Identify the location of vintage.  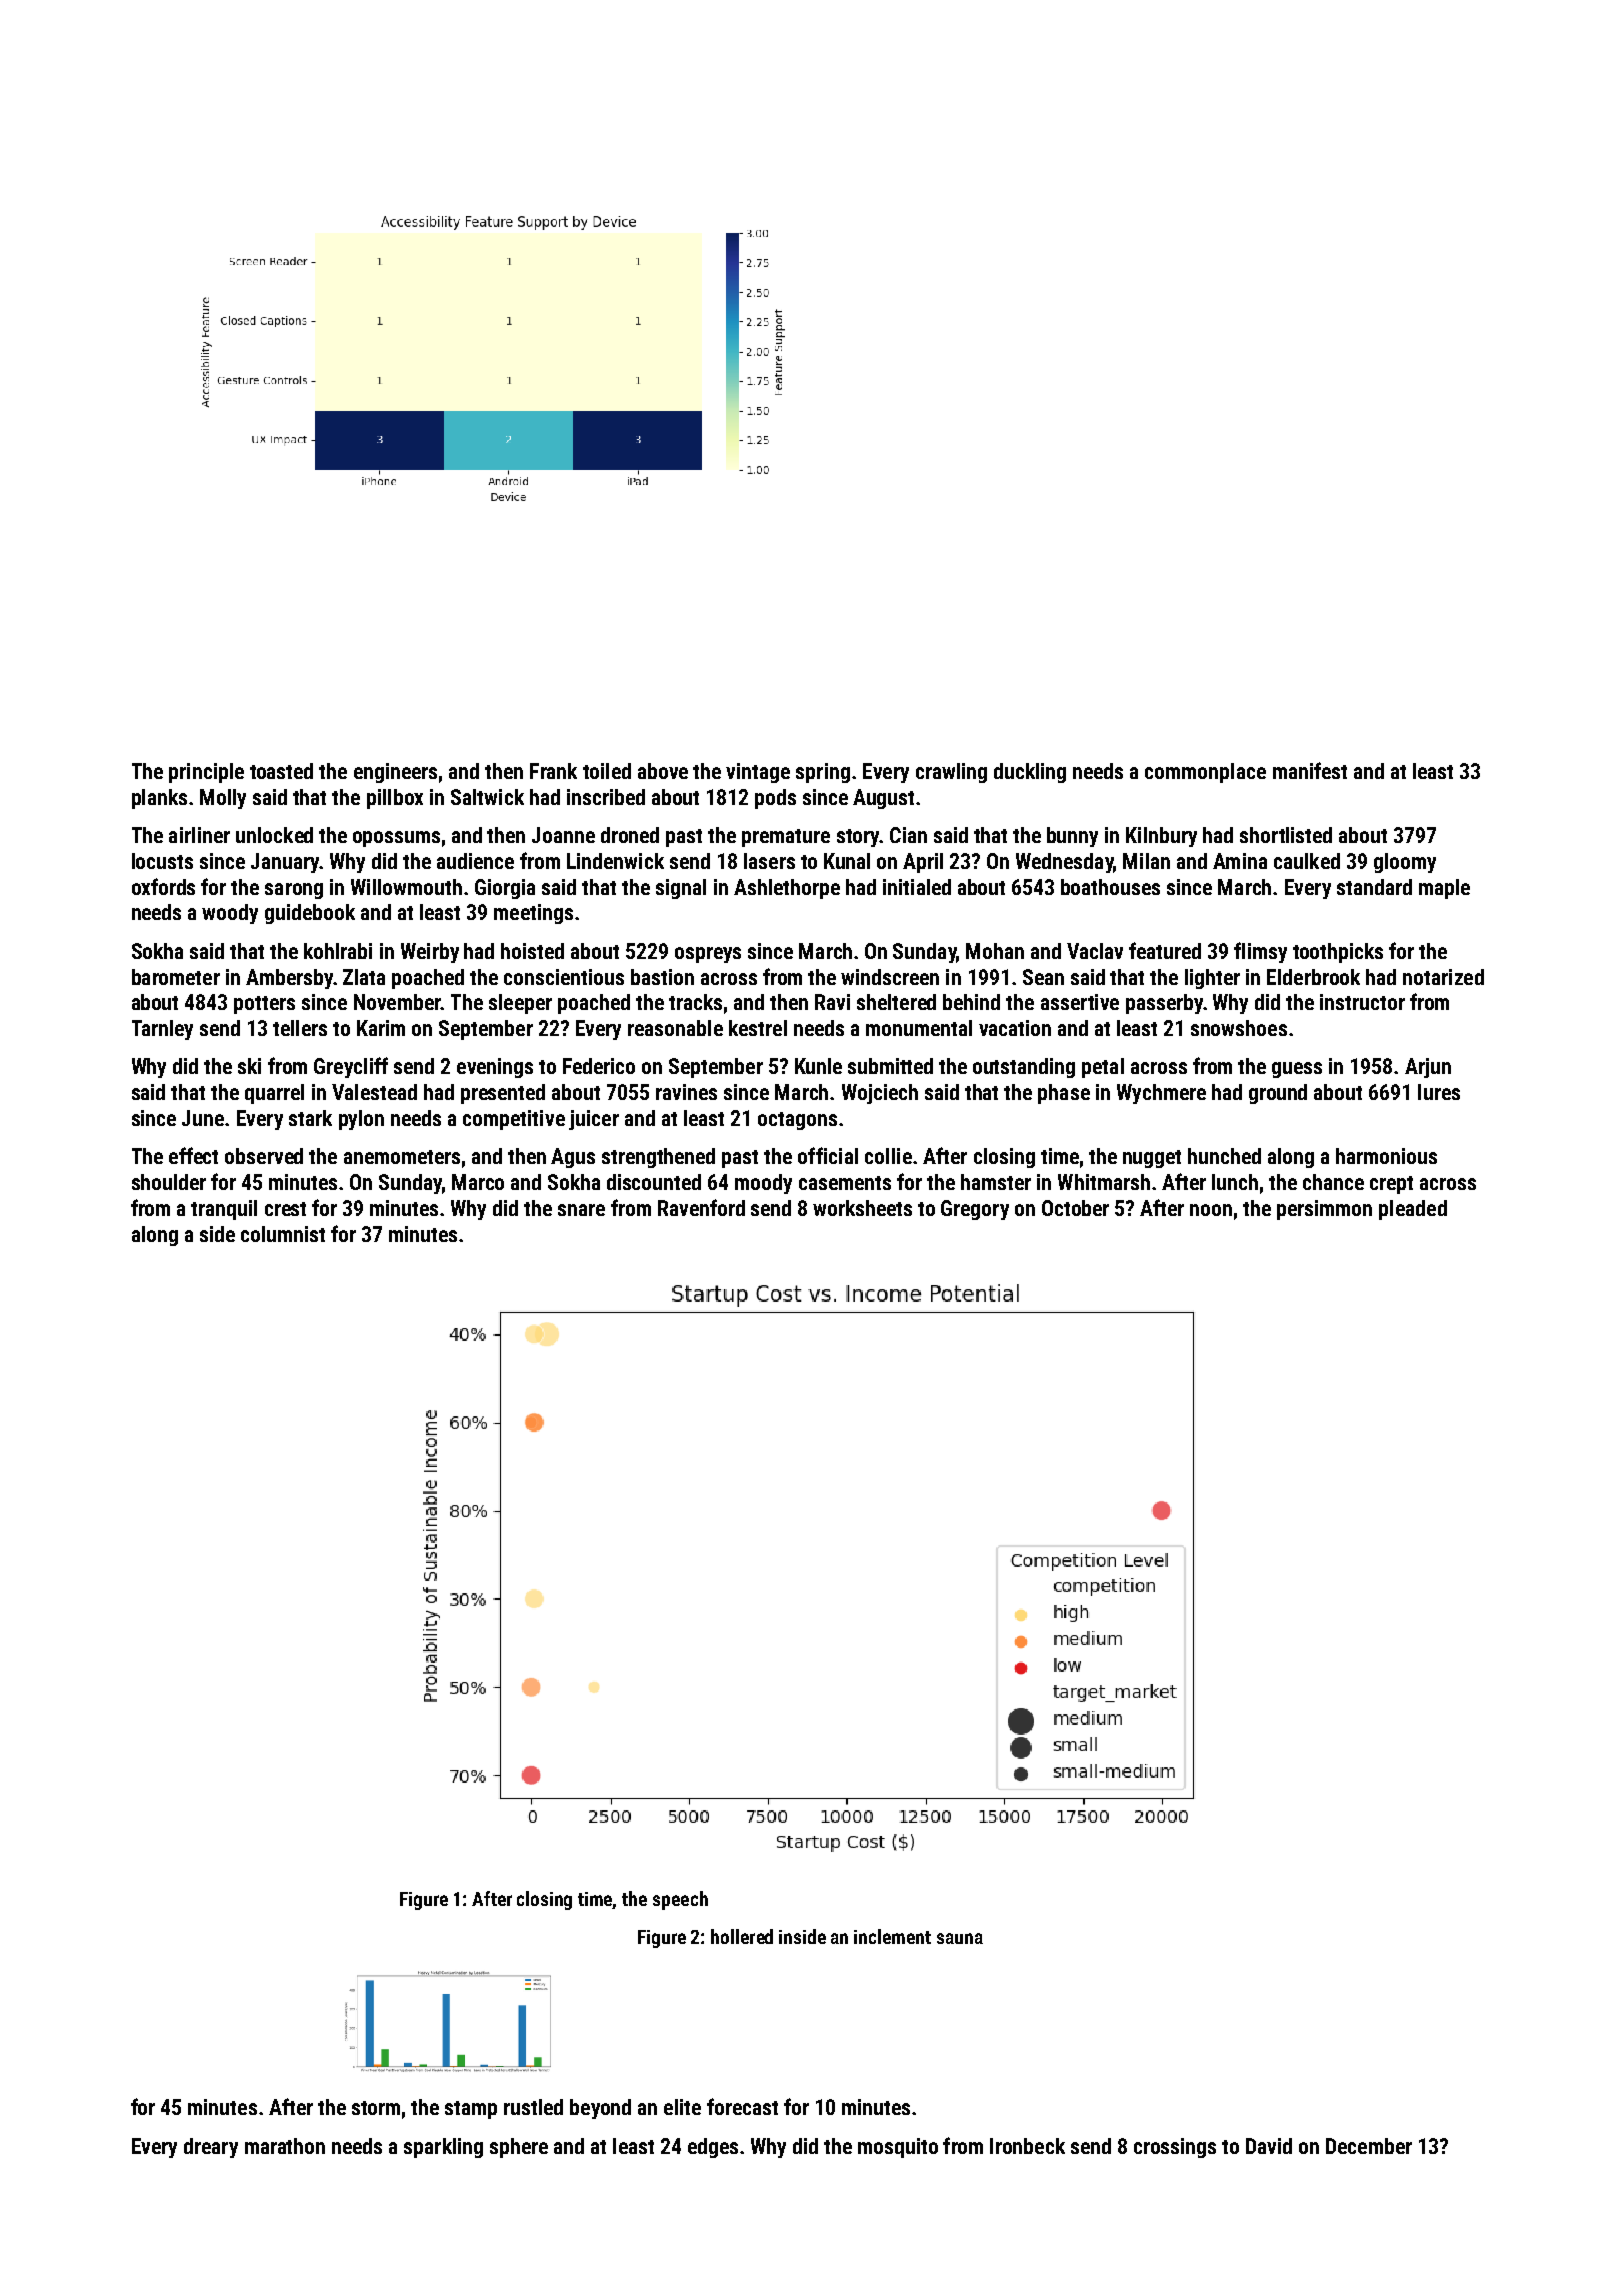
(758, 773).
